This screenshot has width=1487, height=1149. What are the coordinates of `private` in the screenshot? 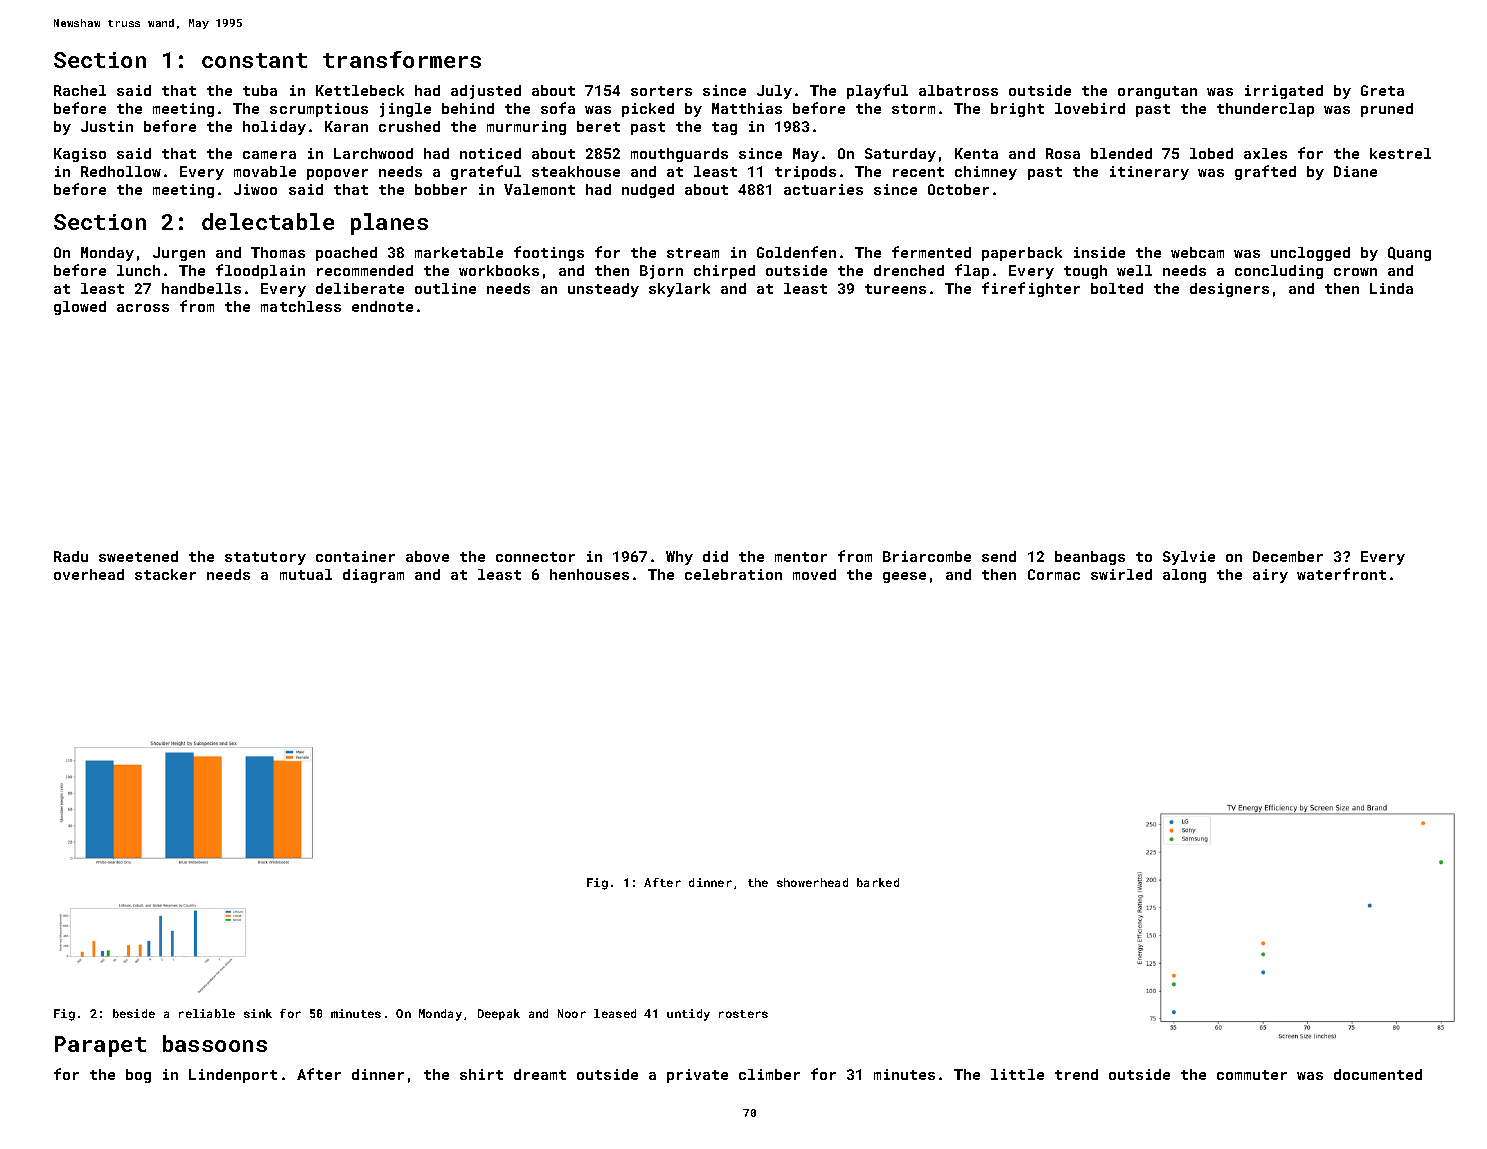 It's located at (697, 1076).
